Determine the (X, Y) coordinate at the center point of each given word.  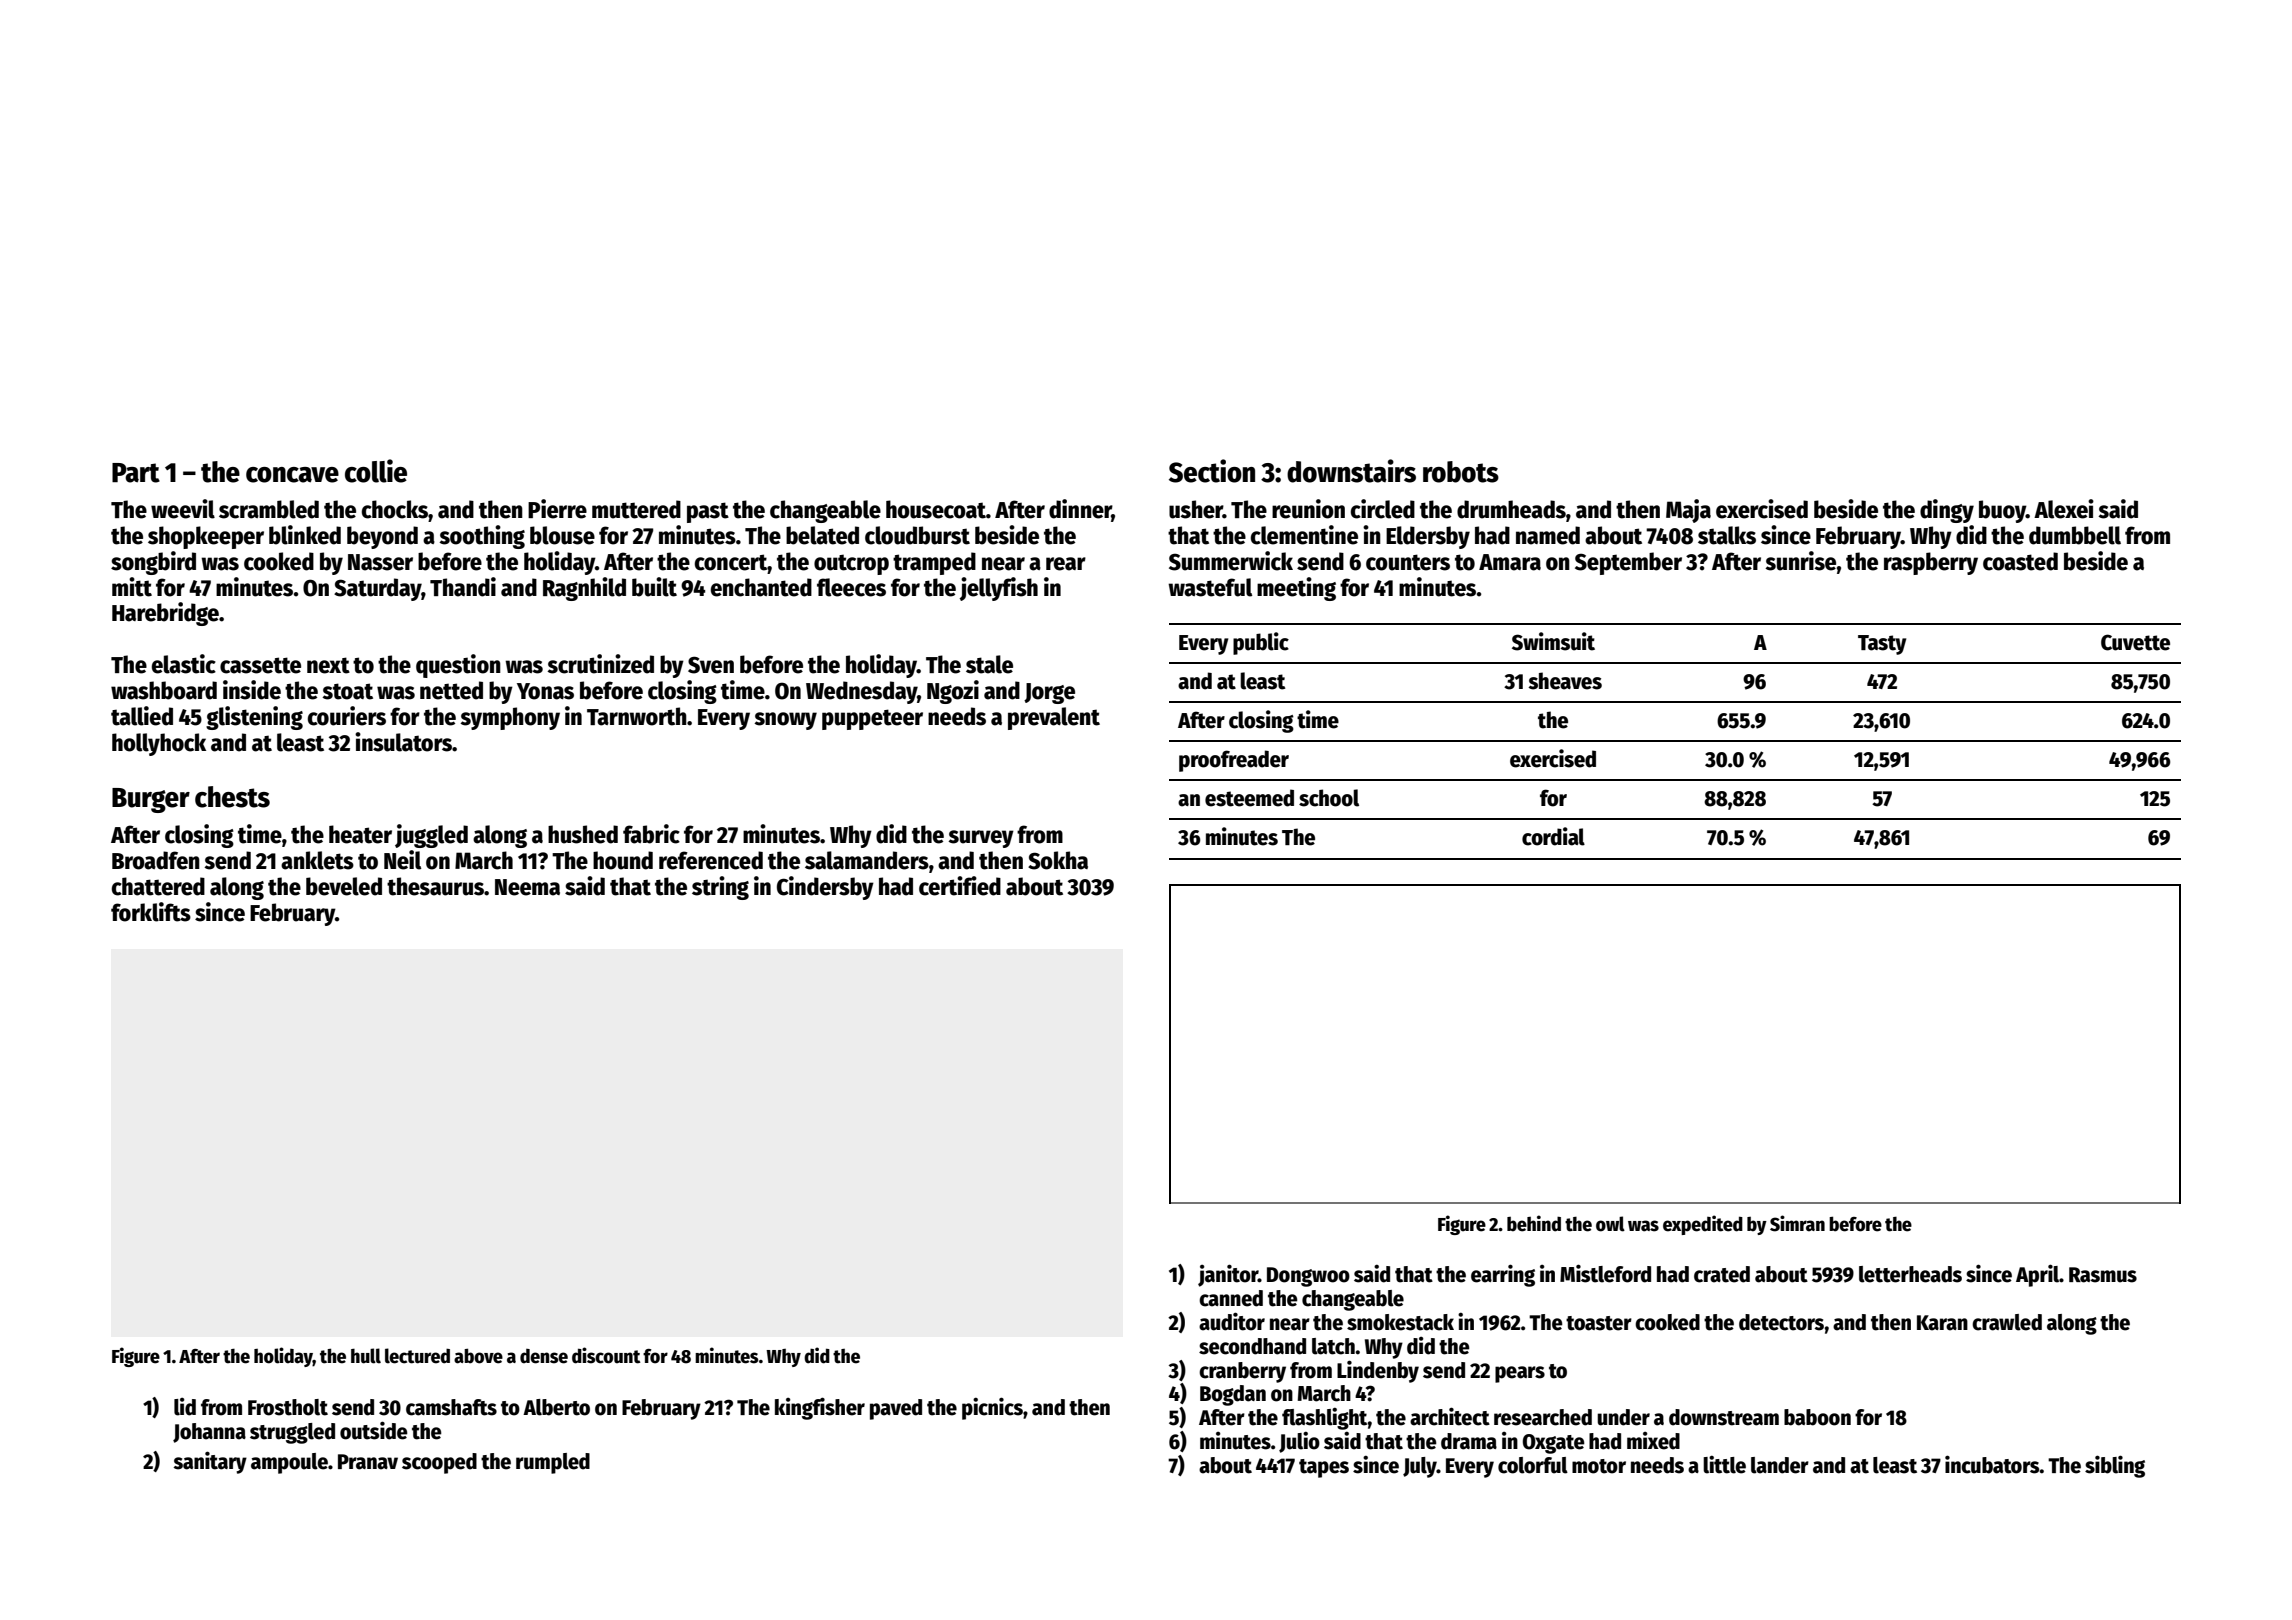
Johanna (209, 1433)
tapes (1324, 1468)
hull (366, 1356)
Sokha (1058, 860)
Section (1212, 471)
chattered (158, 886)
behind (1534, 1223)
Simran (1797, 1223)
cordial (1553, 836)
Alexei (2064, 509)
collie (376, 471)
